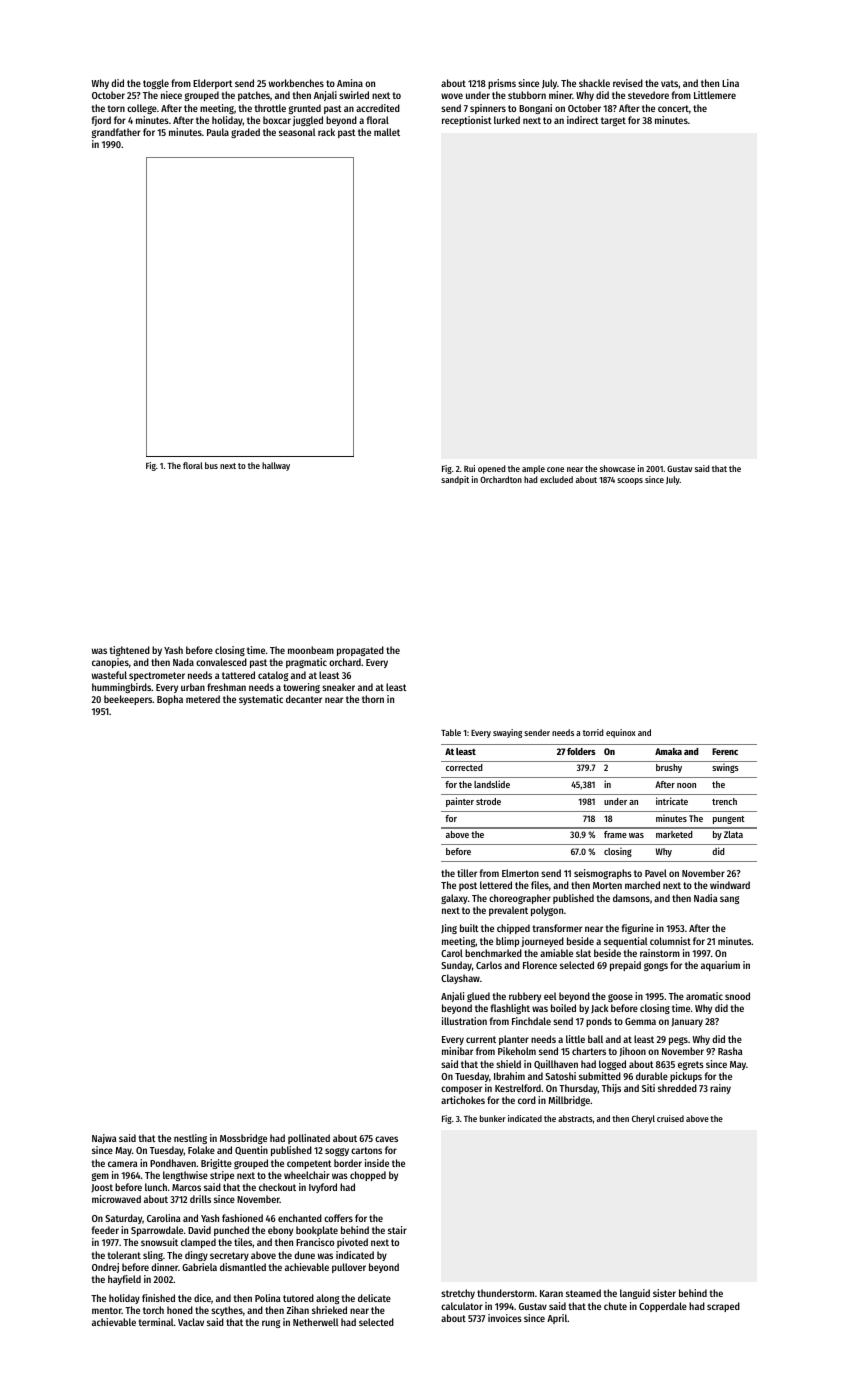 The width and height of the screenshot is (849, 1400). I want to click on stretchy, so click(458, 1294).
